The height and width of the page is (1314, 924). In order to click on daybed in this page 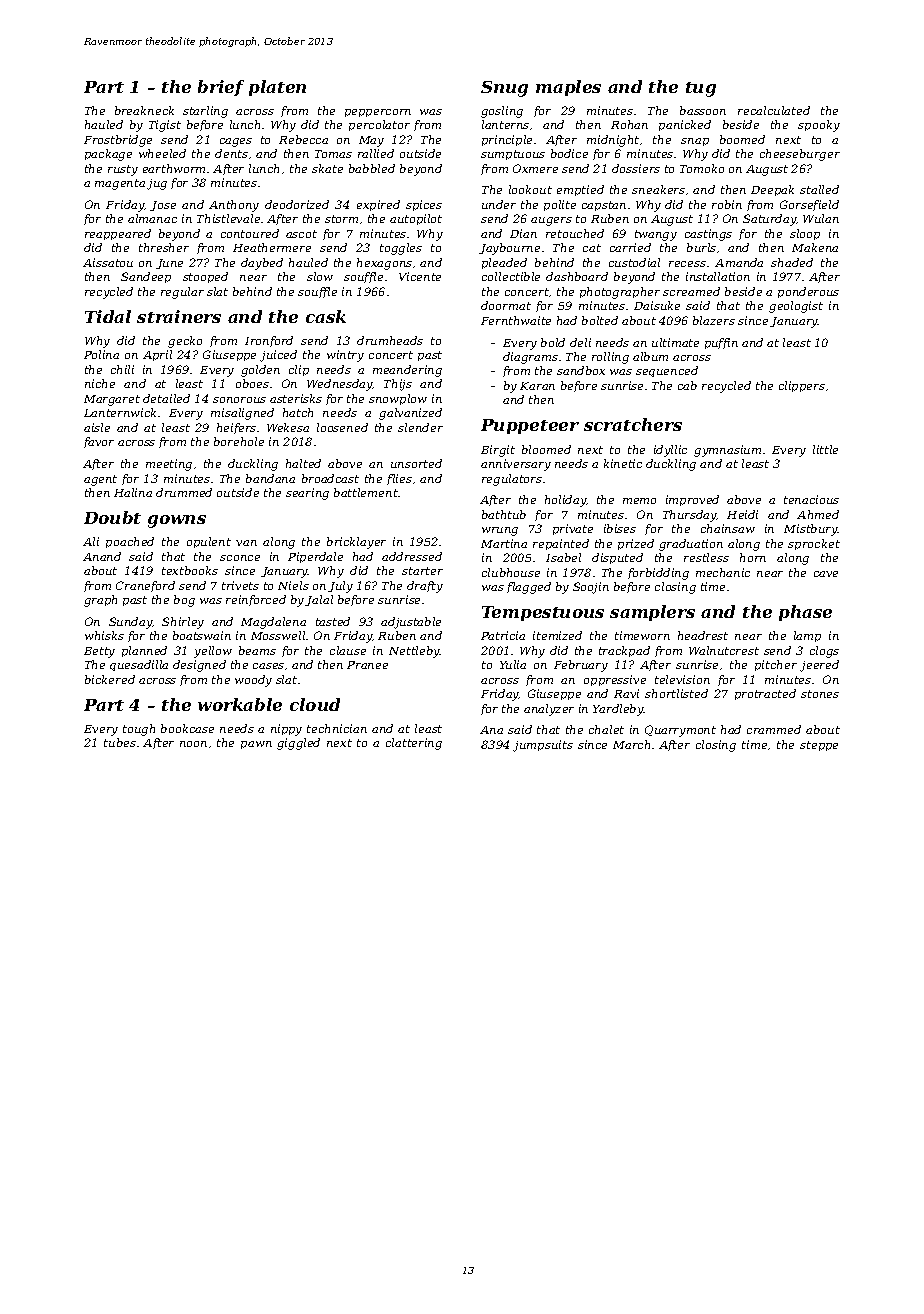, I will do `click(262, 264)`.
